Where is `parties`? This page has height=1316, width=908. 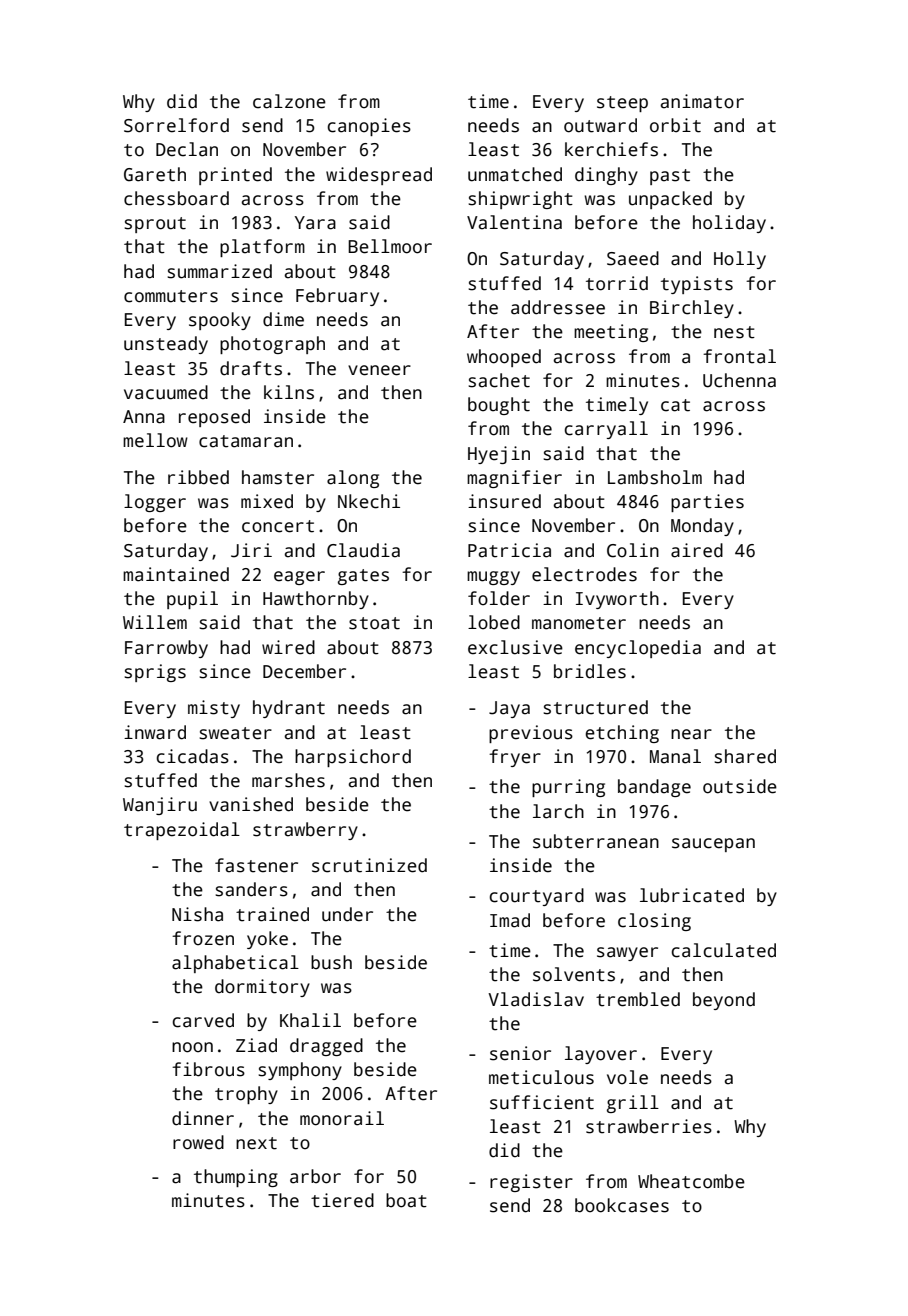
parties is located at coordinates (707, 503).
